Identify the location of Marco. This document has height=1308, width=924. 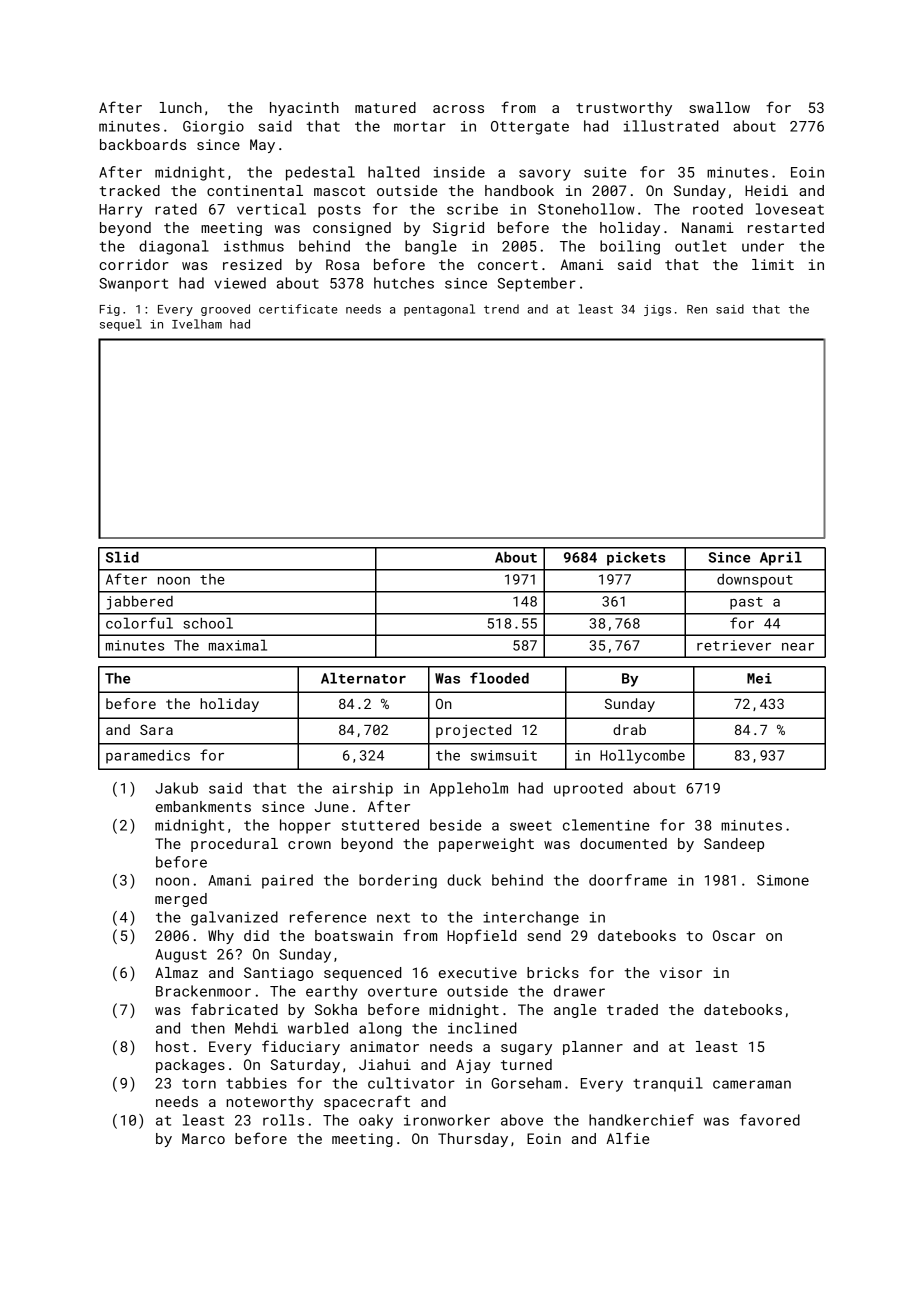
(203, 1138).
